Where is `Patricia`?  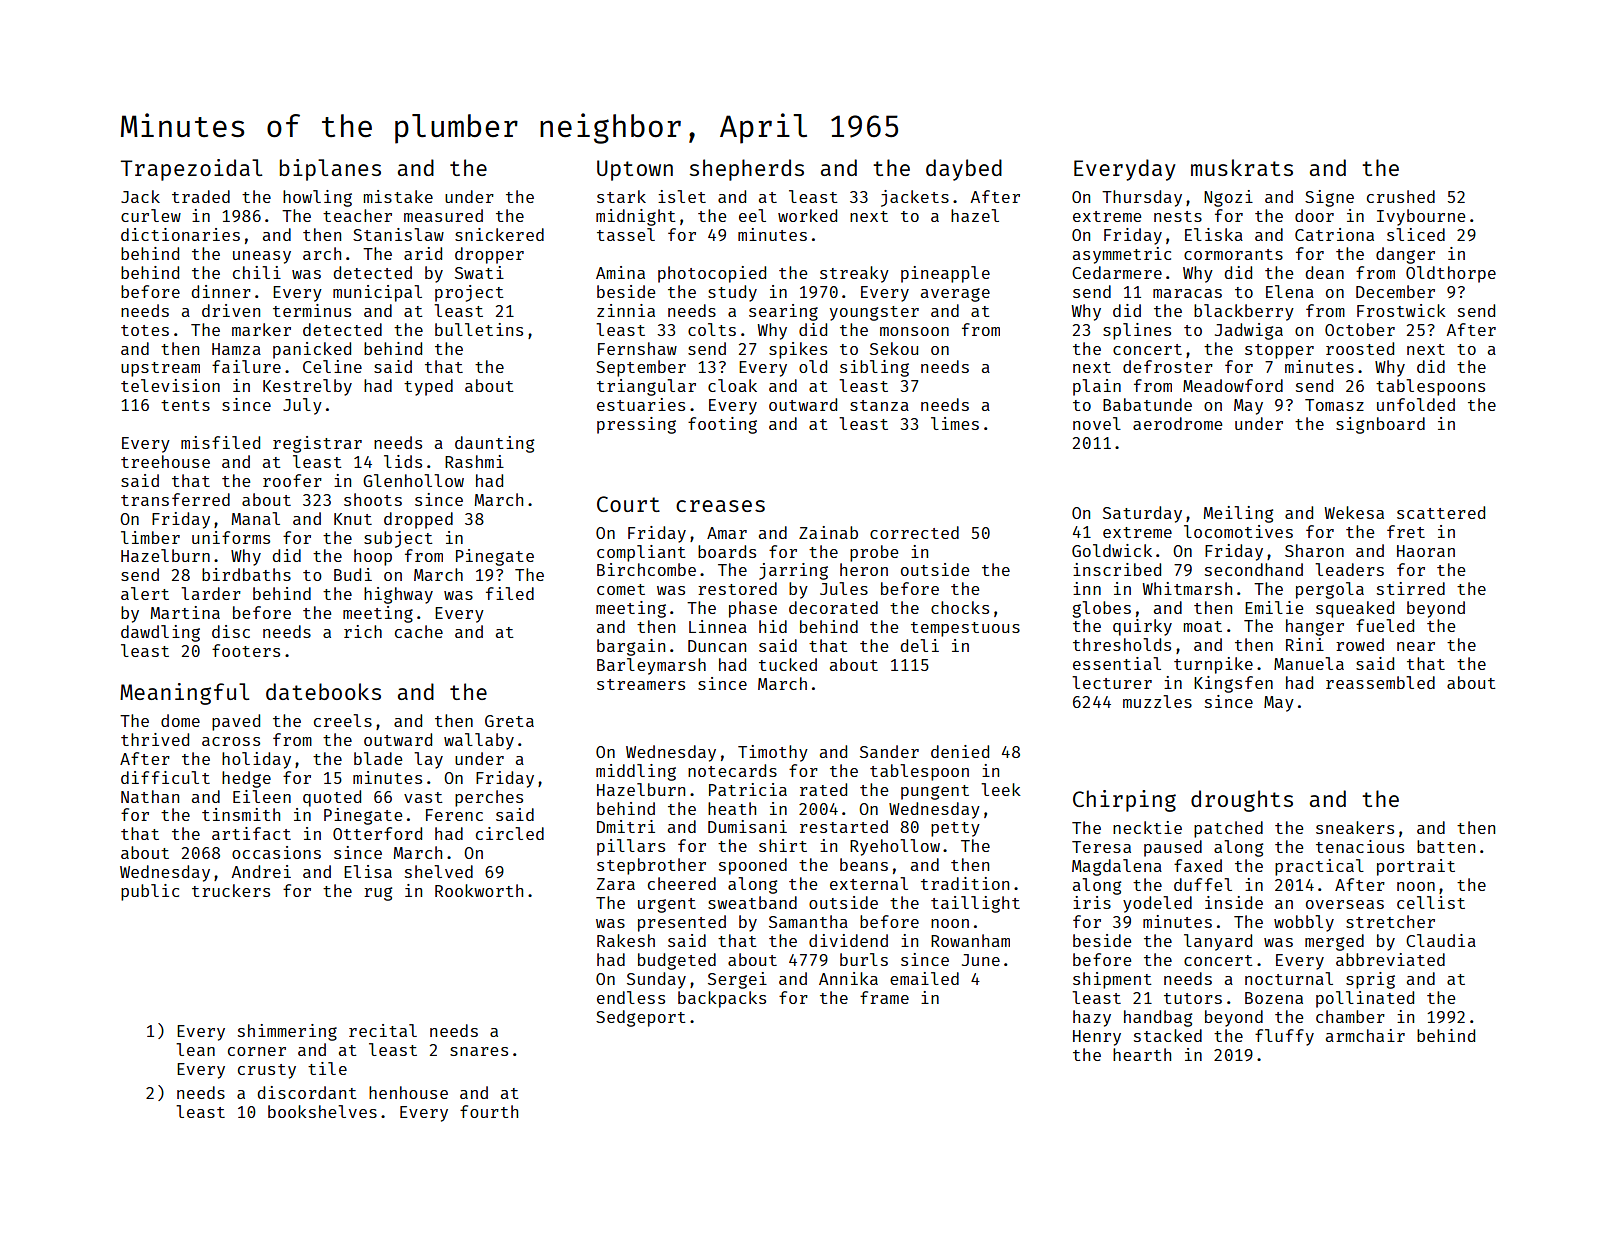 Patricia is located at coordinates (748, 789).
